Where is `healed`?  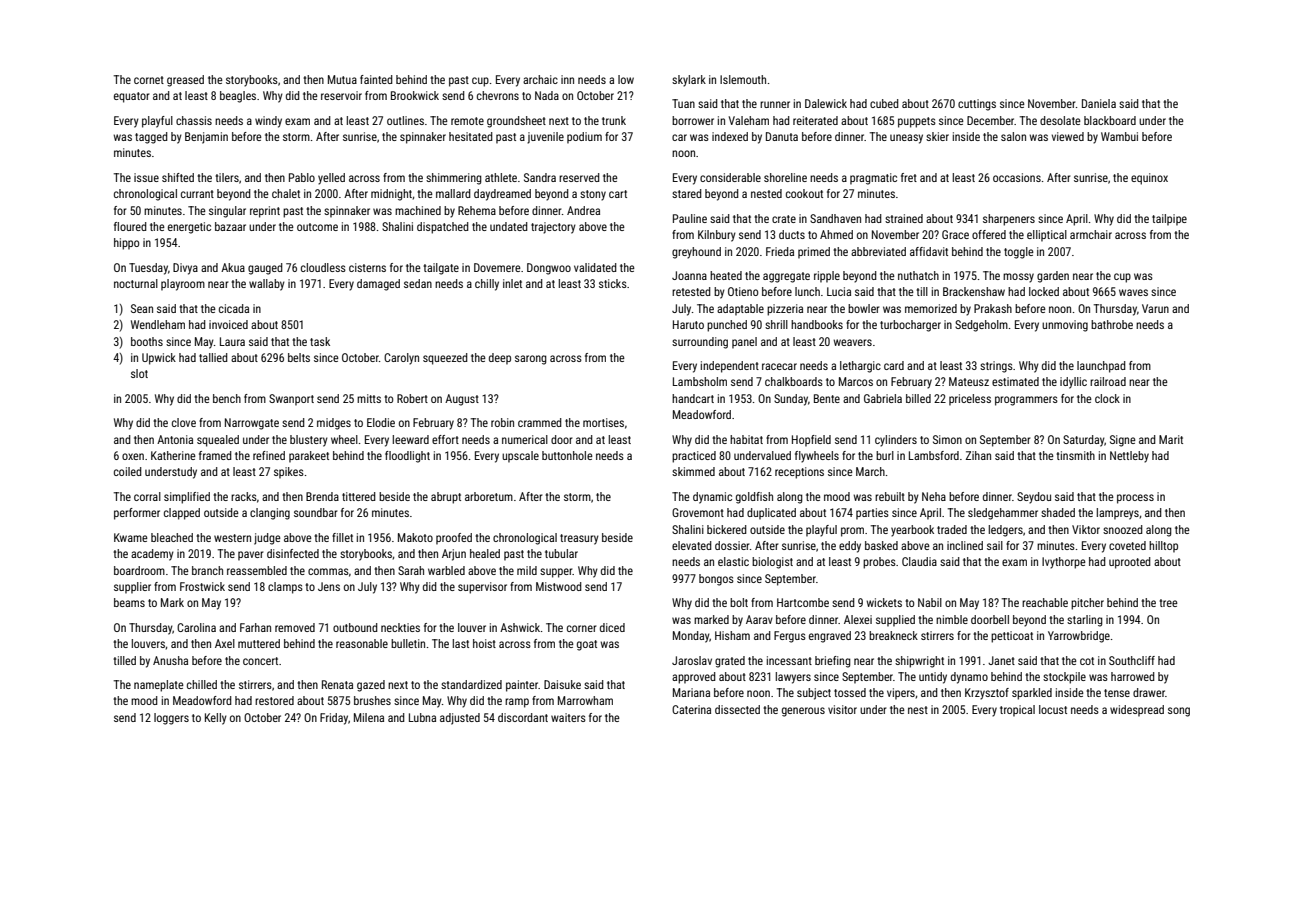 healed is located at coordinates (485, 553).
